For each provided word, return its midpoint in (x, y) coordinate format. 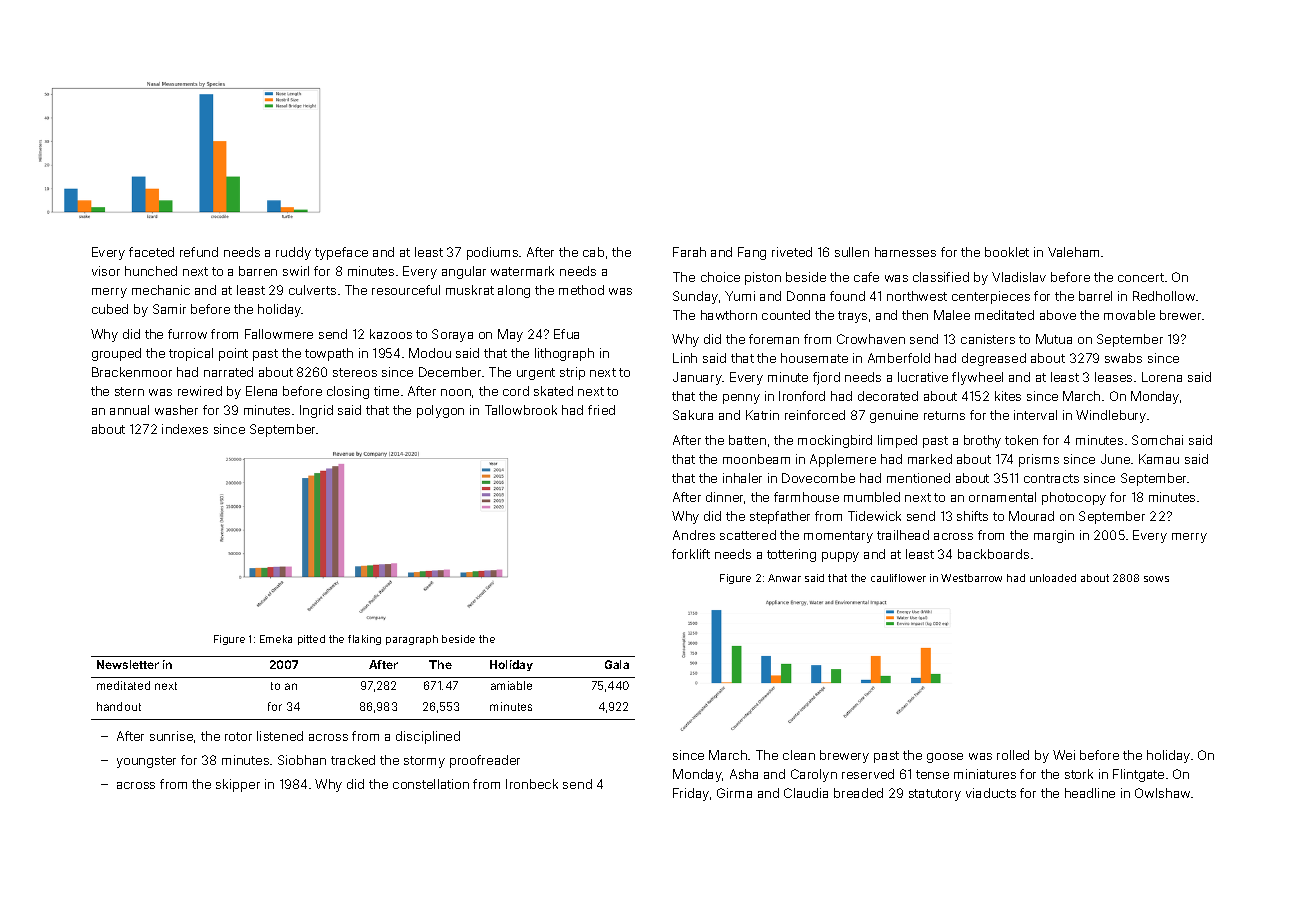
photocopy (1074, 498)
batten (747, 440)
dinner (724, 497)
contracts (1051, 478)
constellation (431, 784)
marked (930, 459)
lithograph (564, 354)
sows (1156, 579)
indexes (185, 429)
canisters (988, 339)
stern (129, 391)
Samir (169, 309)
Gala (617, 664)
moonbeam (756, 459)
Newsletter (128, 664)
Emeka (276, 639)
